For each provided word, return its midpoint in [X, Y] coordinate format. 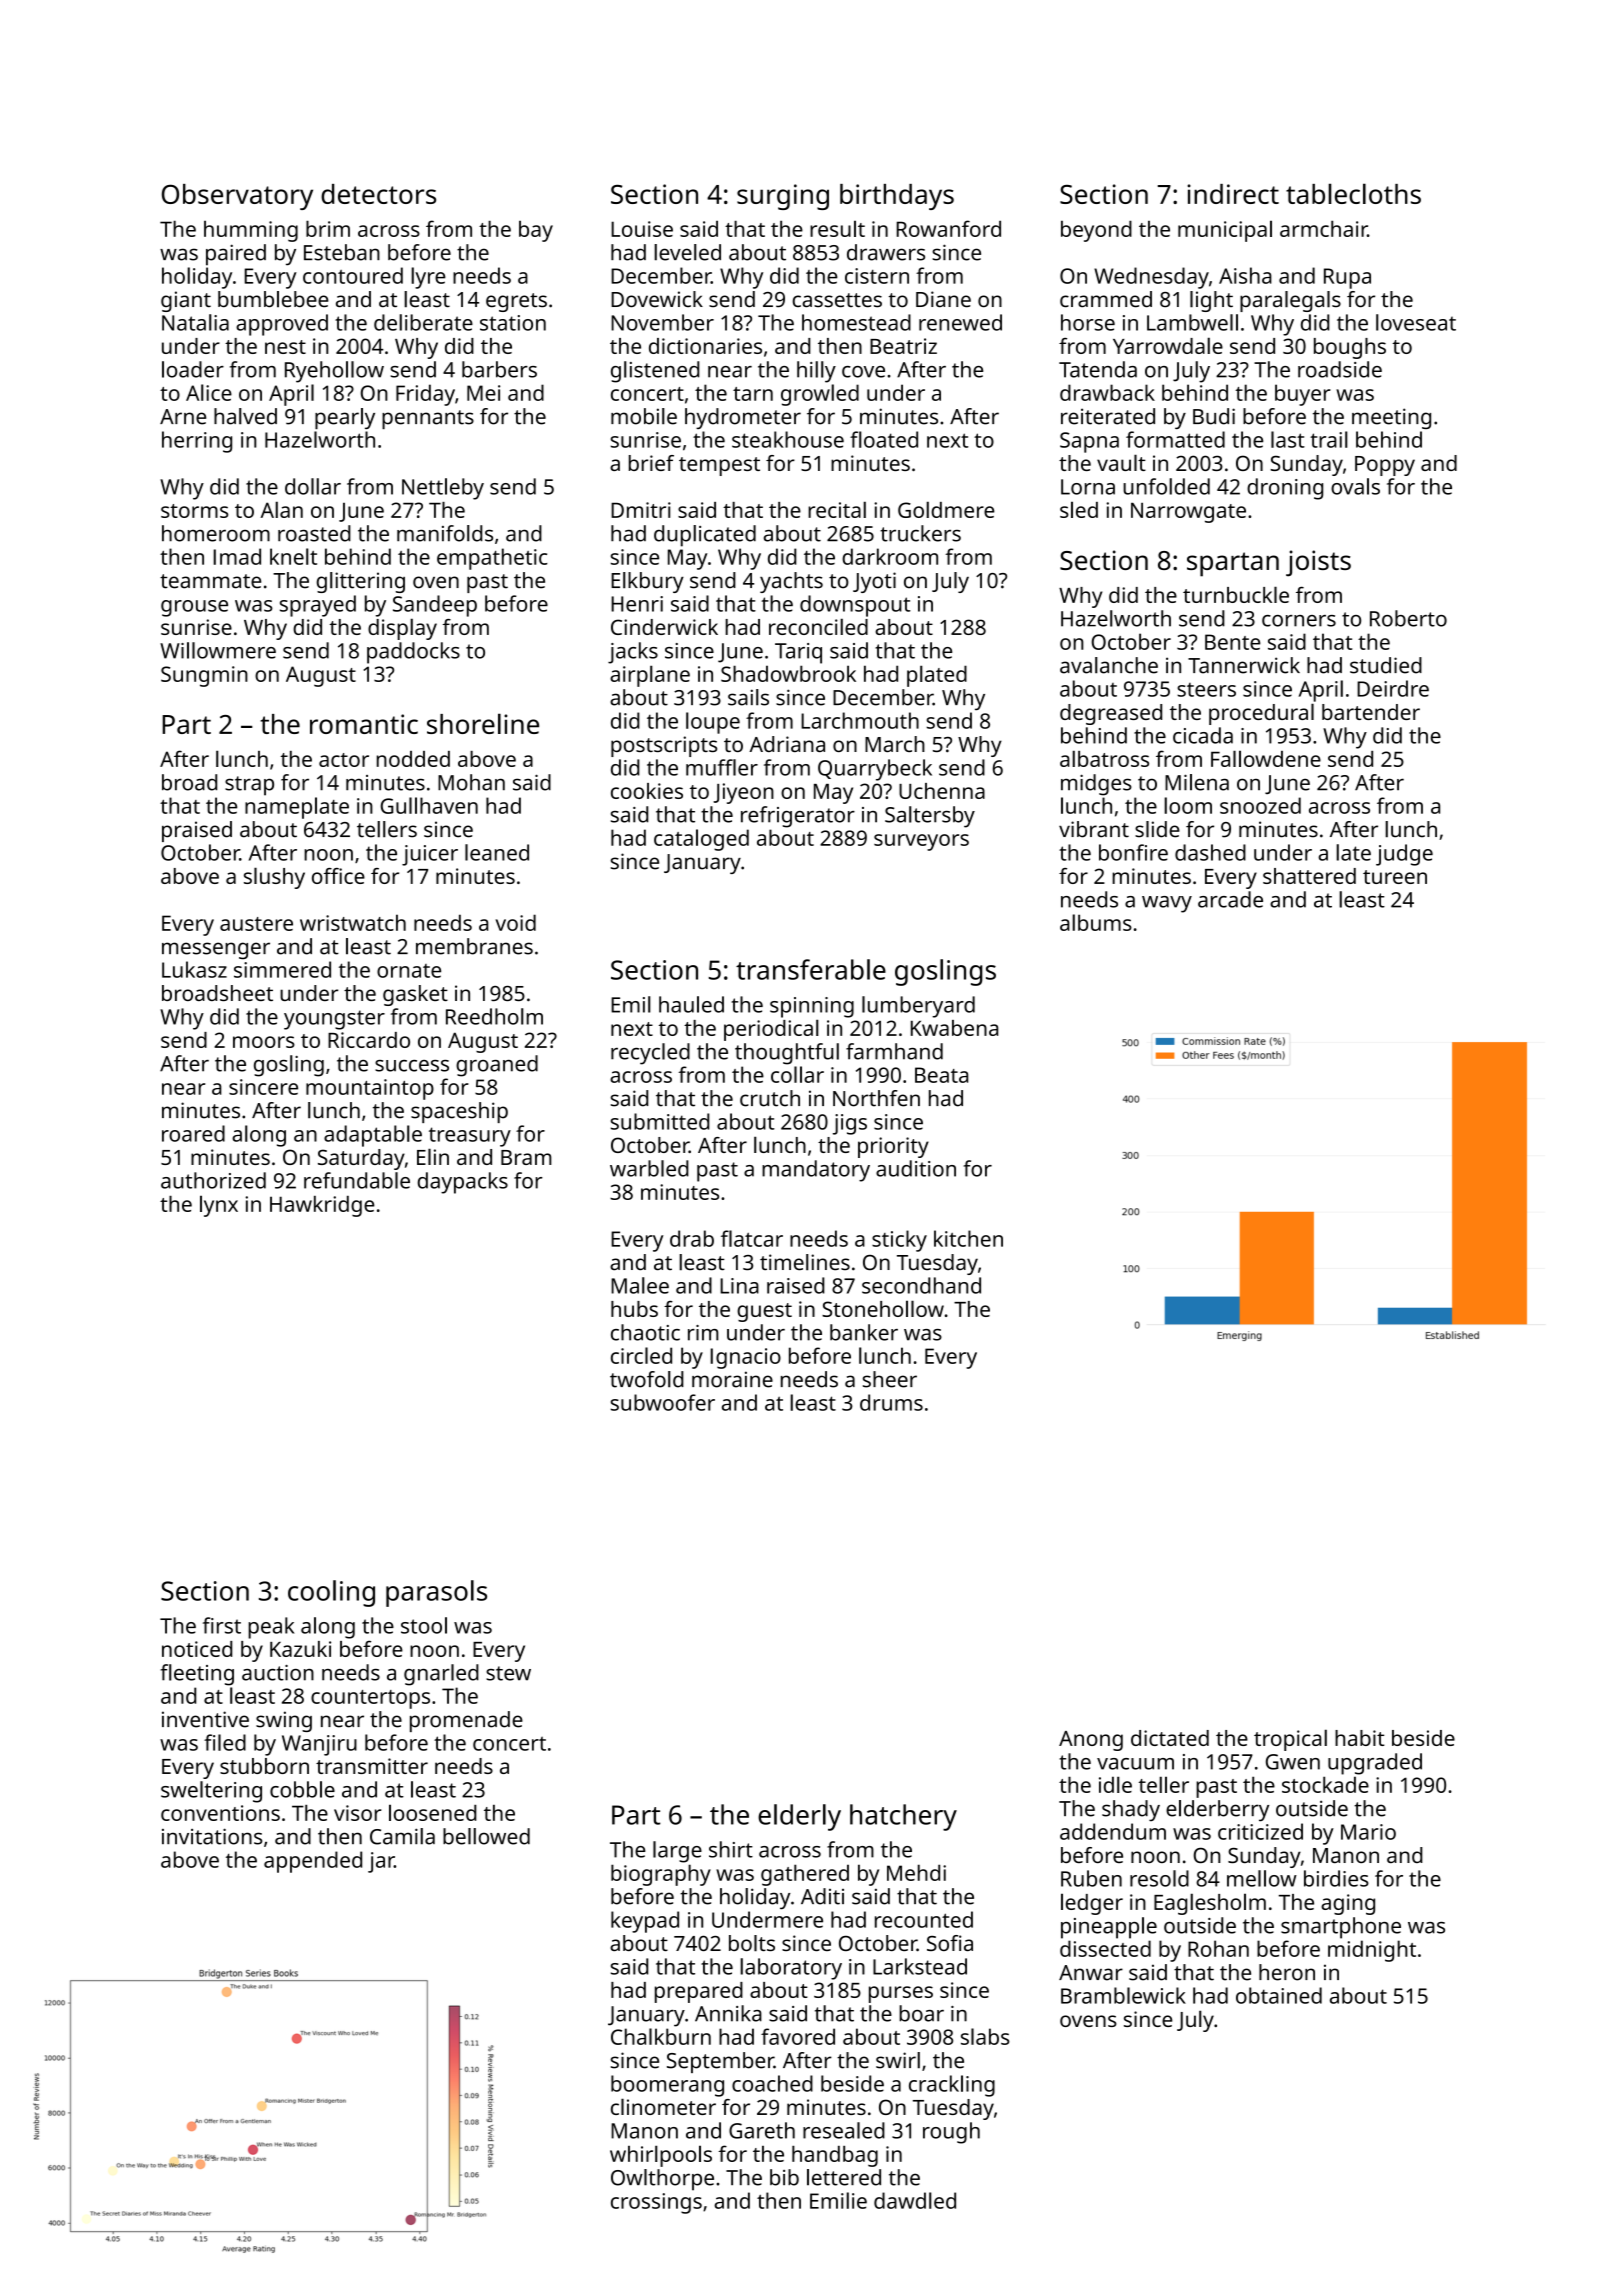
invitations [212, 1836]
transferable [811, 969]
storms [194, 511]
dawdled [915, 2200]
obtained [1279, 1995]
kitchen [968, 1238]
